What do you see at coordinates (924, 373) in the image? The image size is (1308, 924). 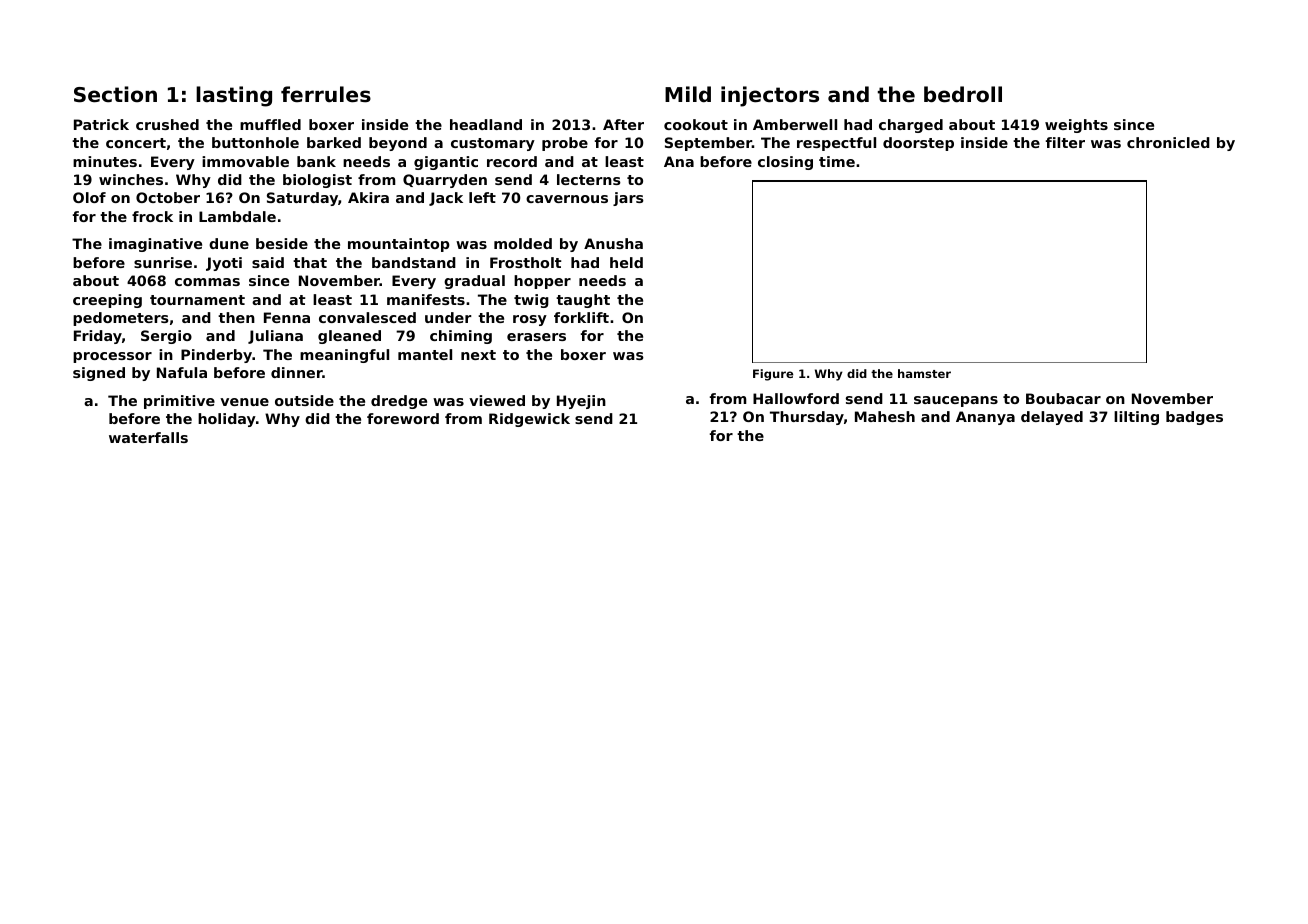 I see `hamster` at bounding box center [924, 373].
